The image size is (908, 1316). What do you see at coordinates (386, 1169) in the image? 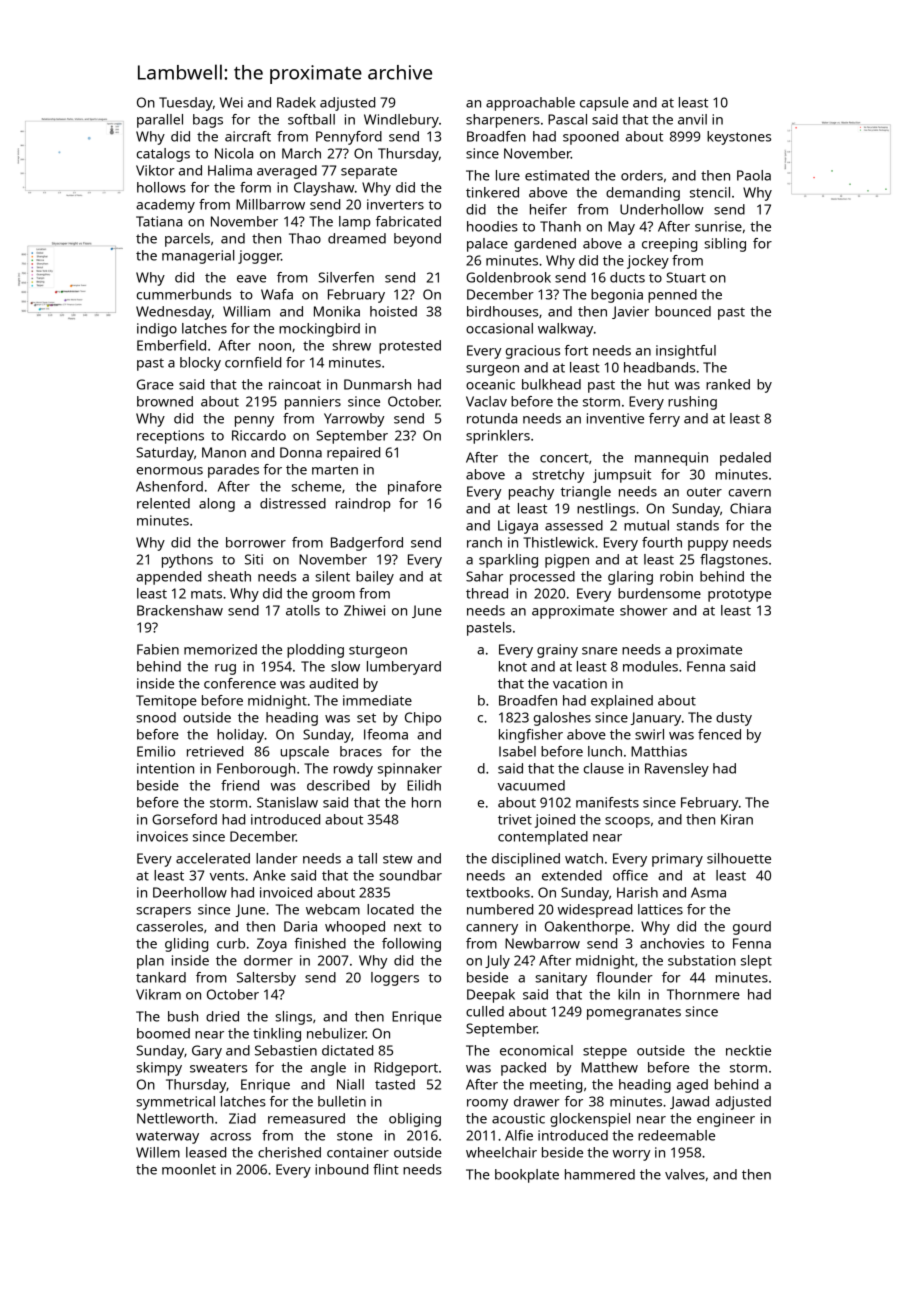
I see `flint` at bounding box center [386, 1169].
